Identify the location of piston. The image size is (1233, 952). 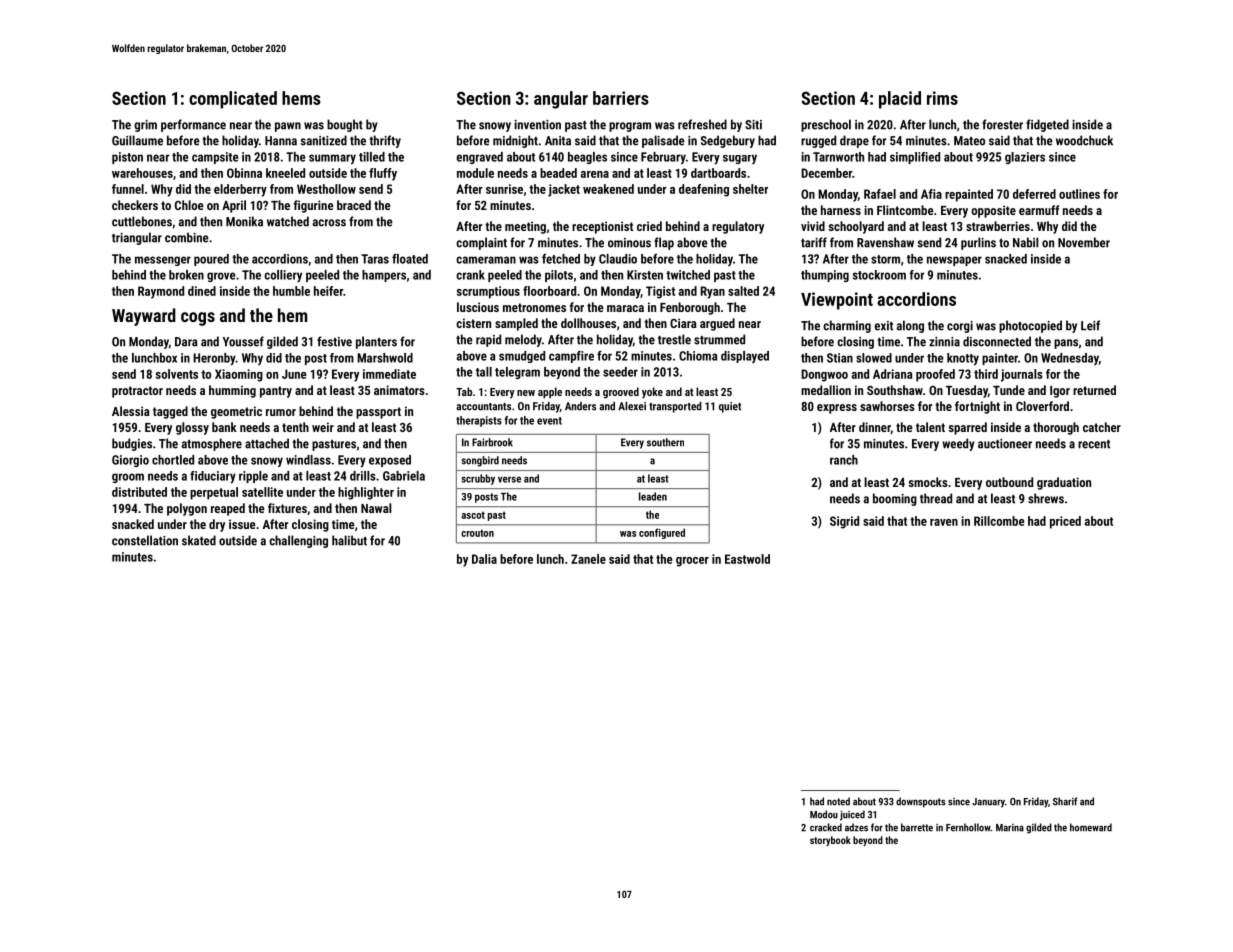
(127, 158).
